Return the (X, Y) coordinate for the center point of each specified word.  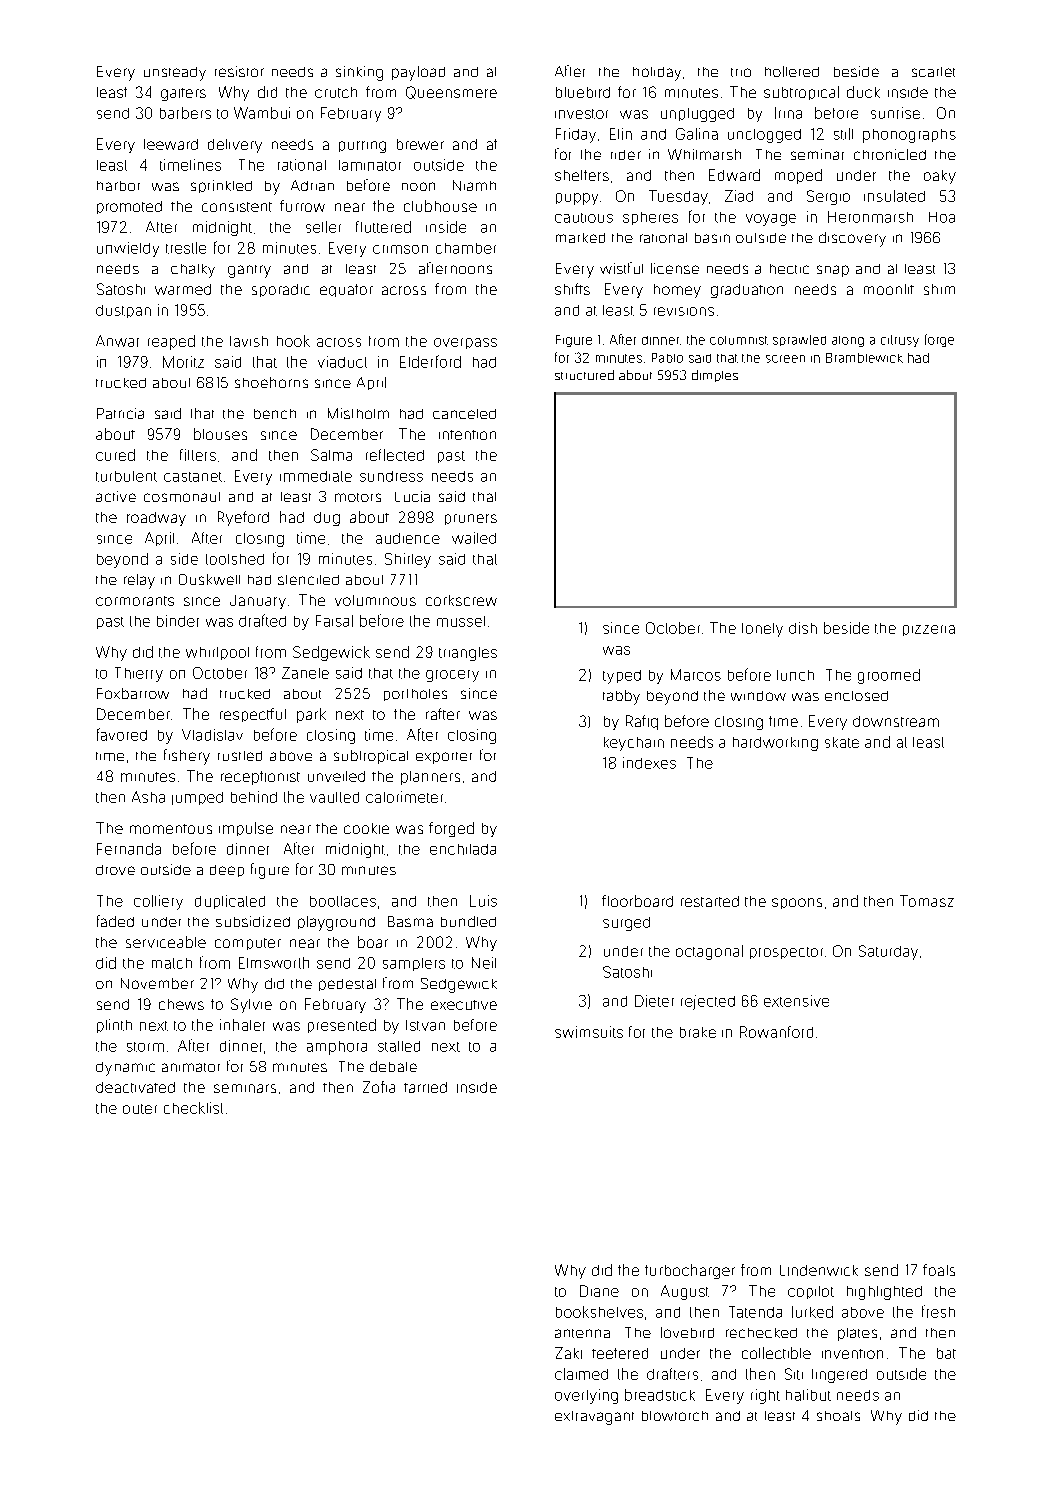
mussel (461, 621)
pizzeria (929, 630)
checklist (193, 1108)
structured (584, 375)
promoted (129, 207)
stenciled (308, 580)
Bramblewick (864, 358)
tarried (425, 1087)
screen (785, 359)
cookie (366, 828)
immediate (316, 476)
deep (227, 871)
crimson (400, 249)
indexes (649, 763)
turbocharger (690, 1271)
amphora (337, 1048)
